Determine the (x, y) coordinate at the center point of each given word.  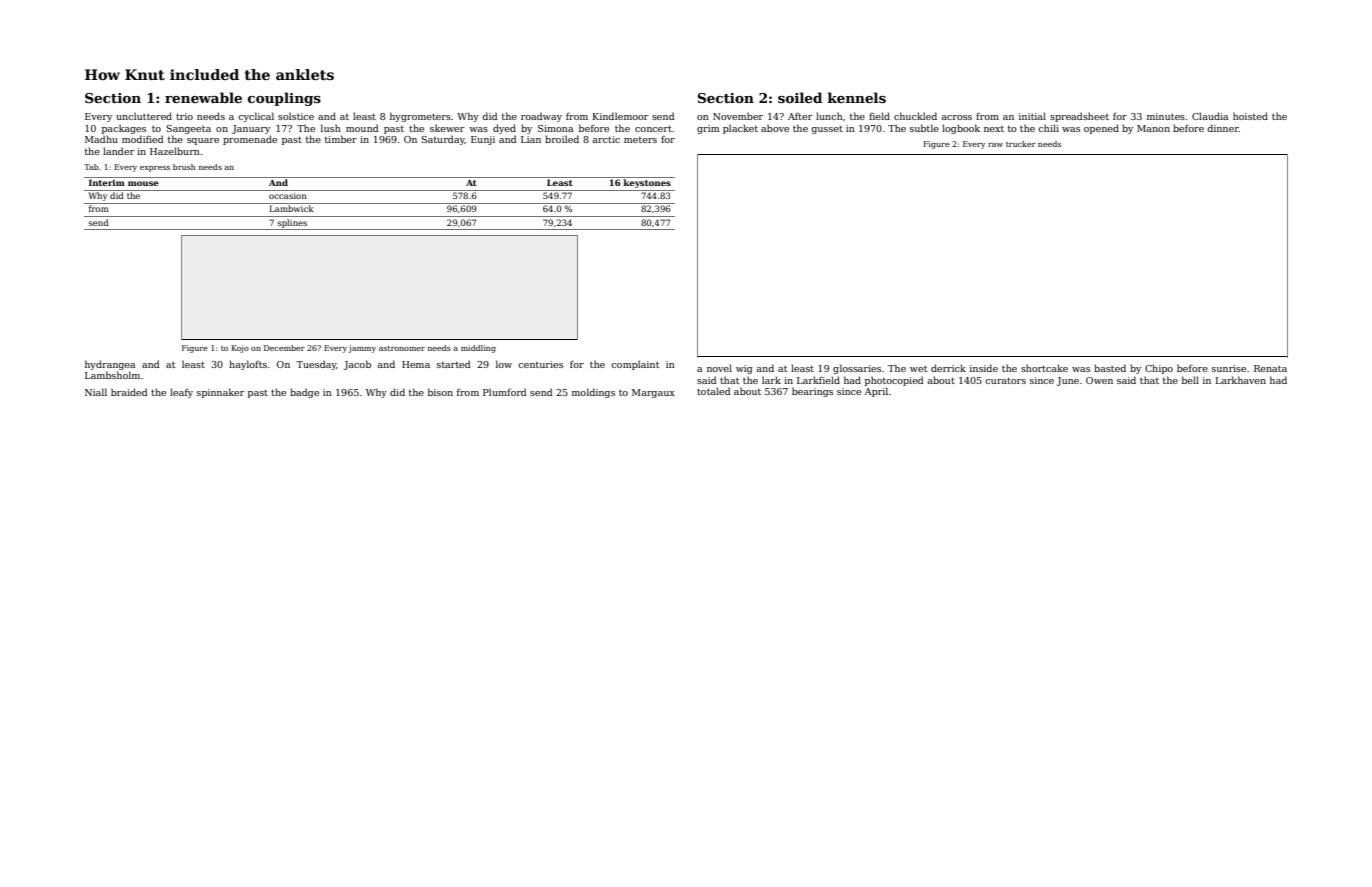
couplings (284, 99)
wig (744, 369)
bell (1190, 380)
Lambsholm (112, 375)
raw (995, 145)
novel (719, 368)
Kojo (240, 349)
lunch (829, 116)
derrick (948, 368)
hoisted (1250, 116)
